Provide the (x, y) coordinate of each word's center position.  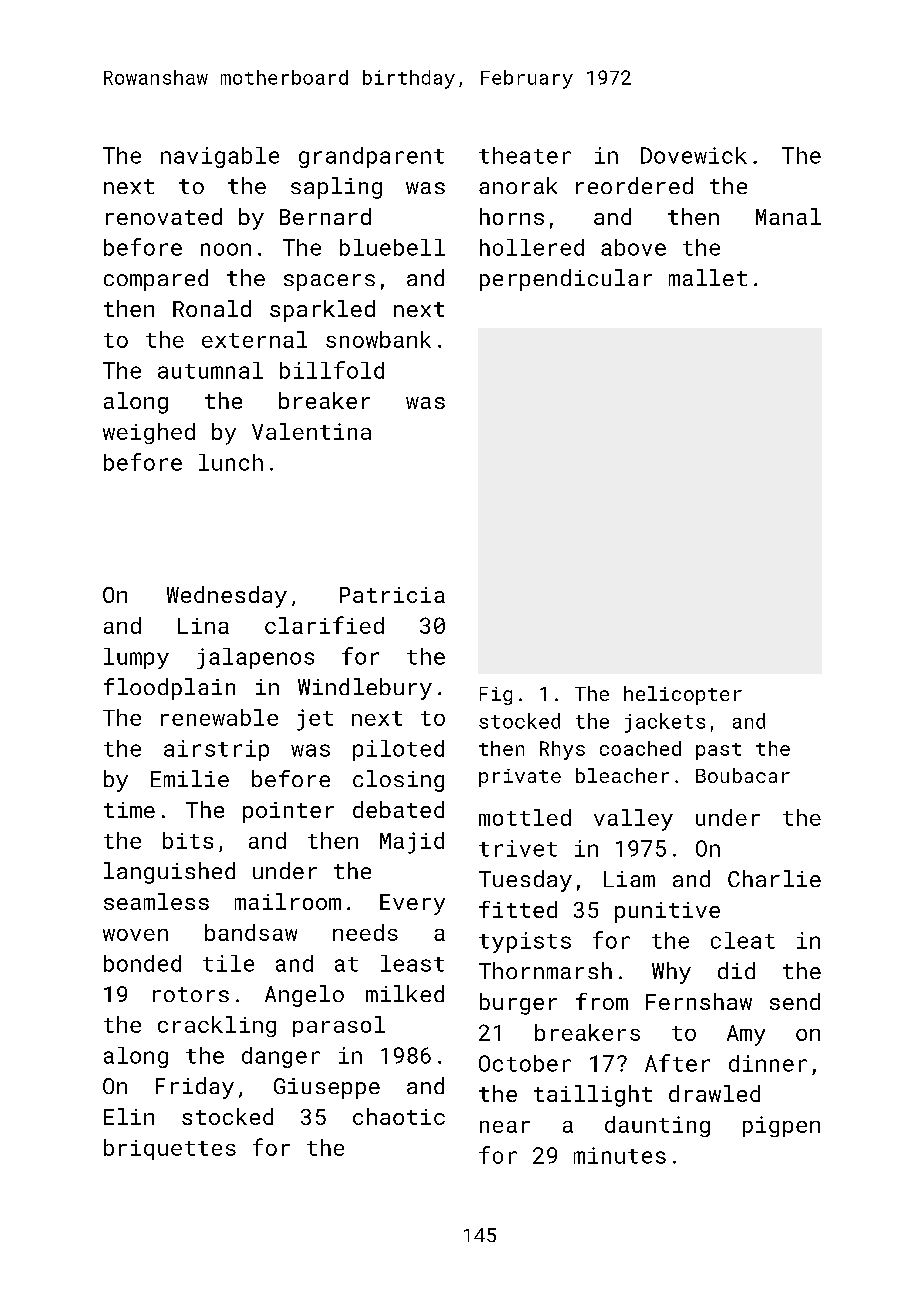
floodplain (169, 689)
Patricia (392, 595)
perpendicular (566, 280)
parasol (339, 1026)
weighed (149, 433)
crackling (217, 1026)
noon (226, 249)
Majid (412, 843)
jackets (665, 723)
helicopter (683, 695)
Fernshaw (699, 1001)
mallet (708, 277)
